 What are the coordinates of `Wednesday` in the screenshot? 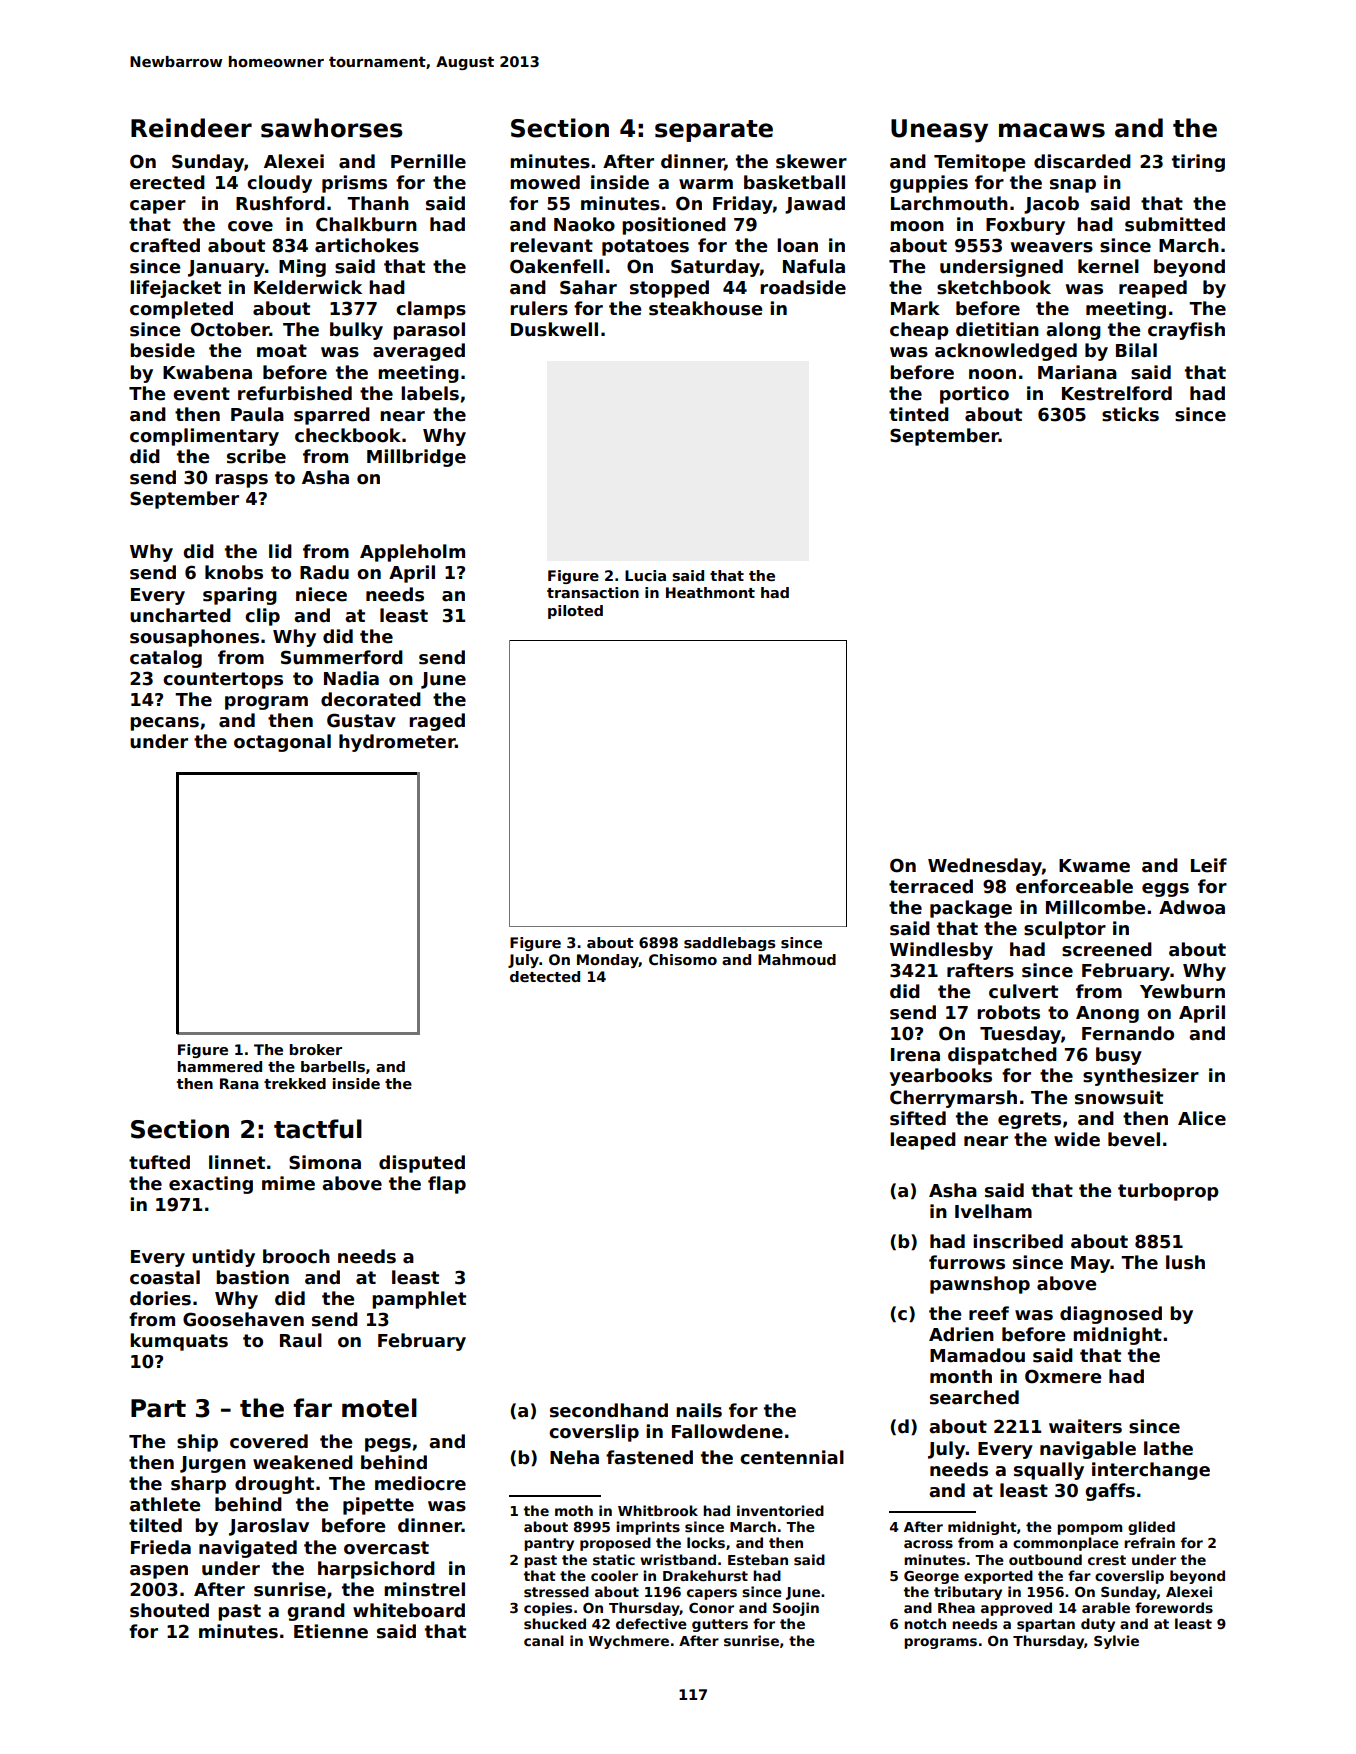 It's located at (985, 867).
